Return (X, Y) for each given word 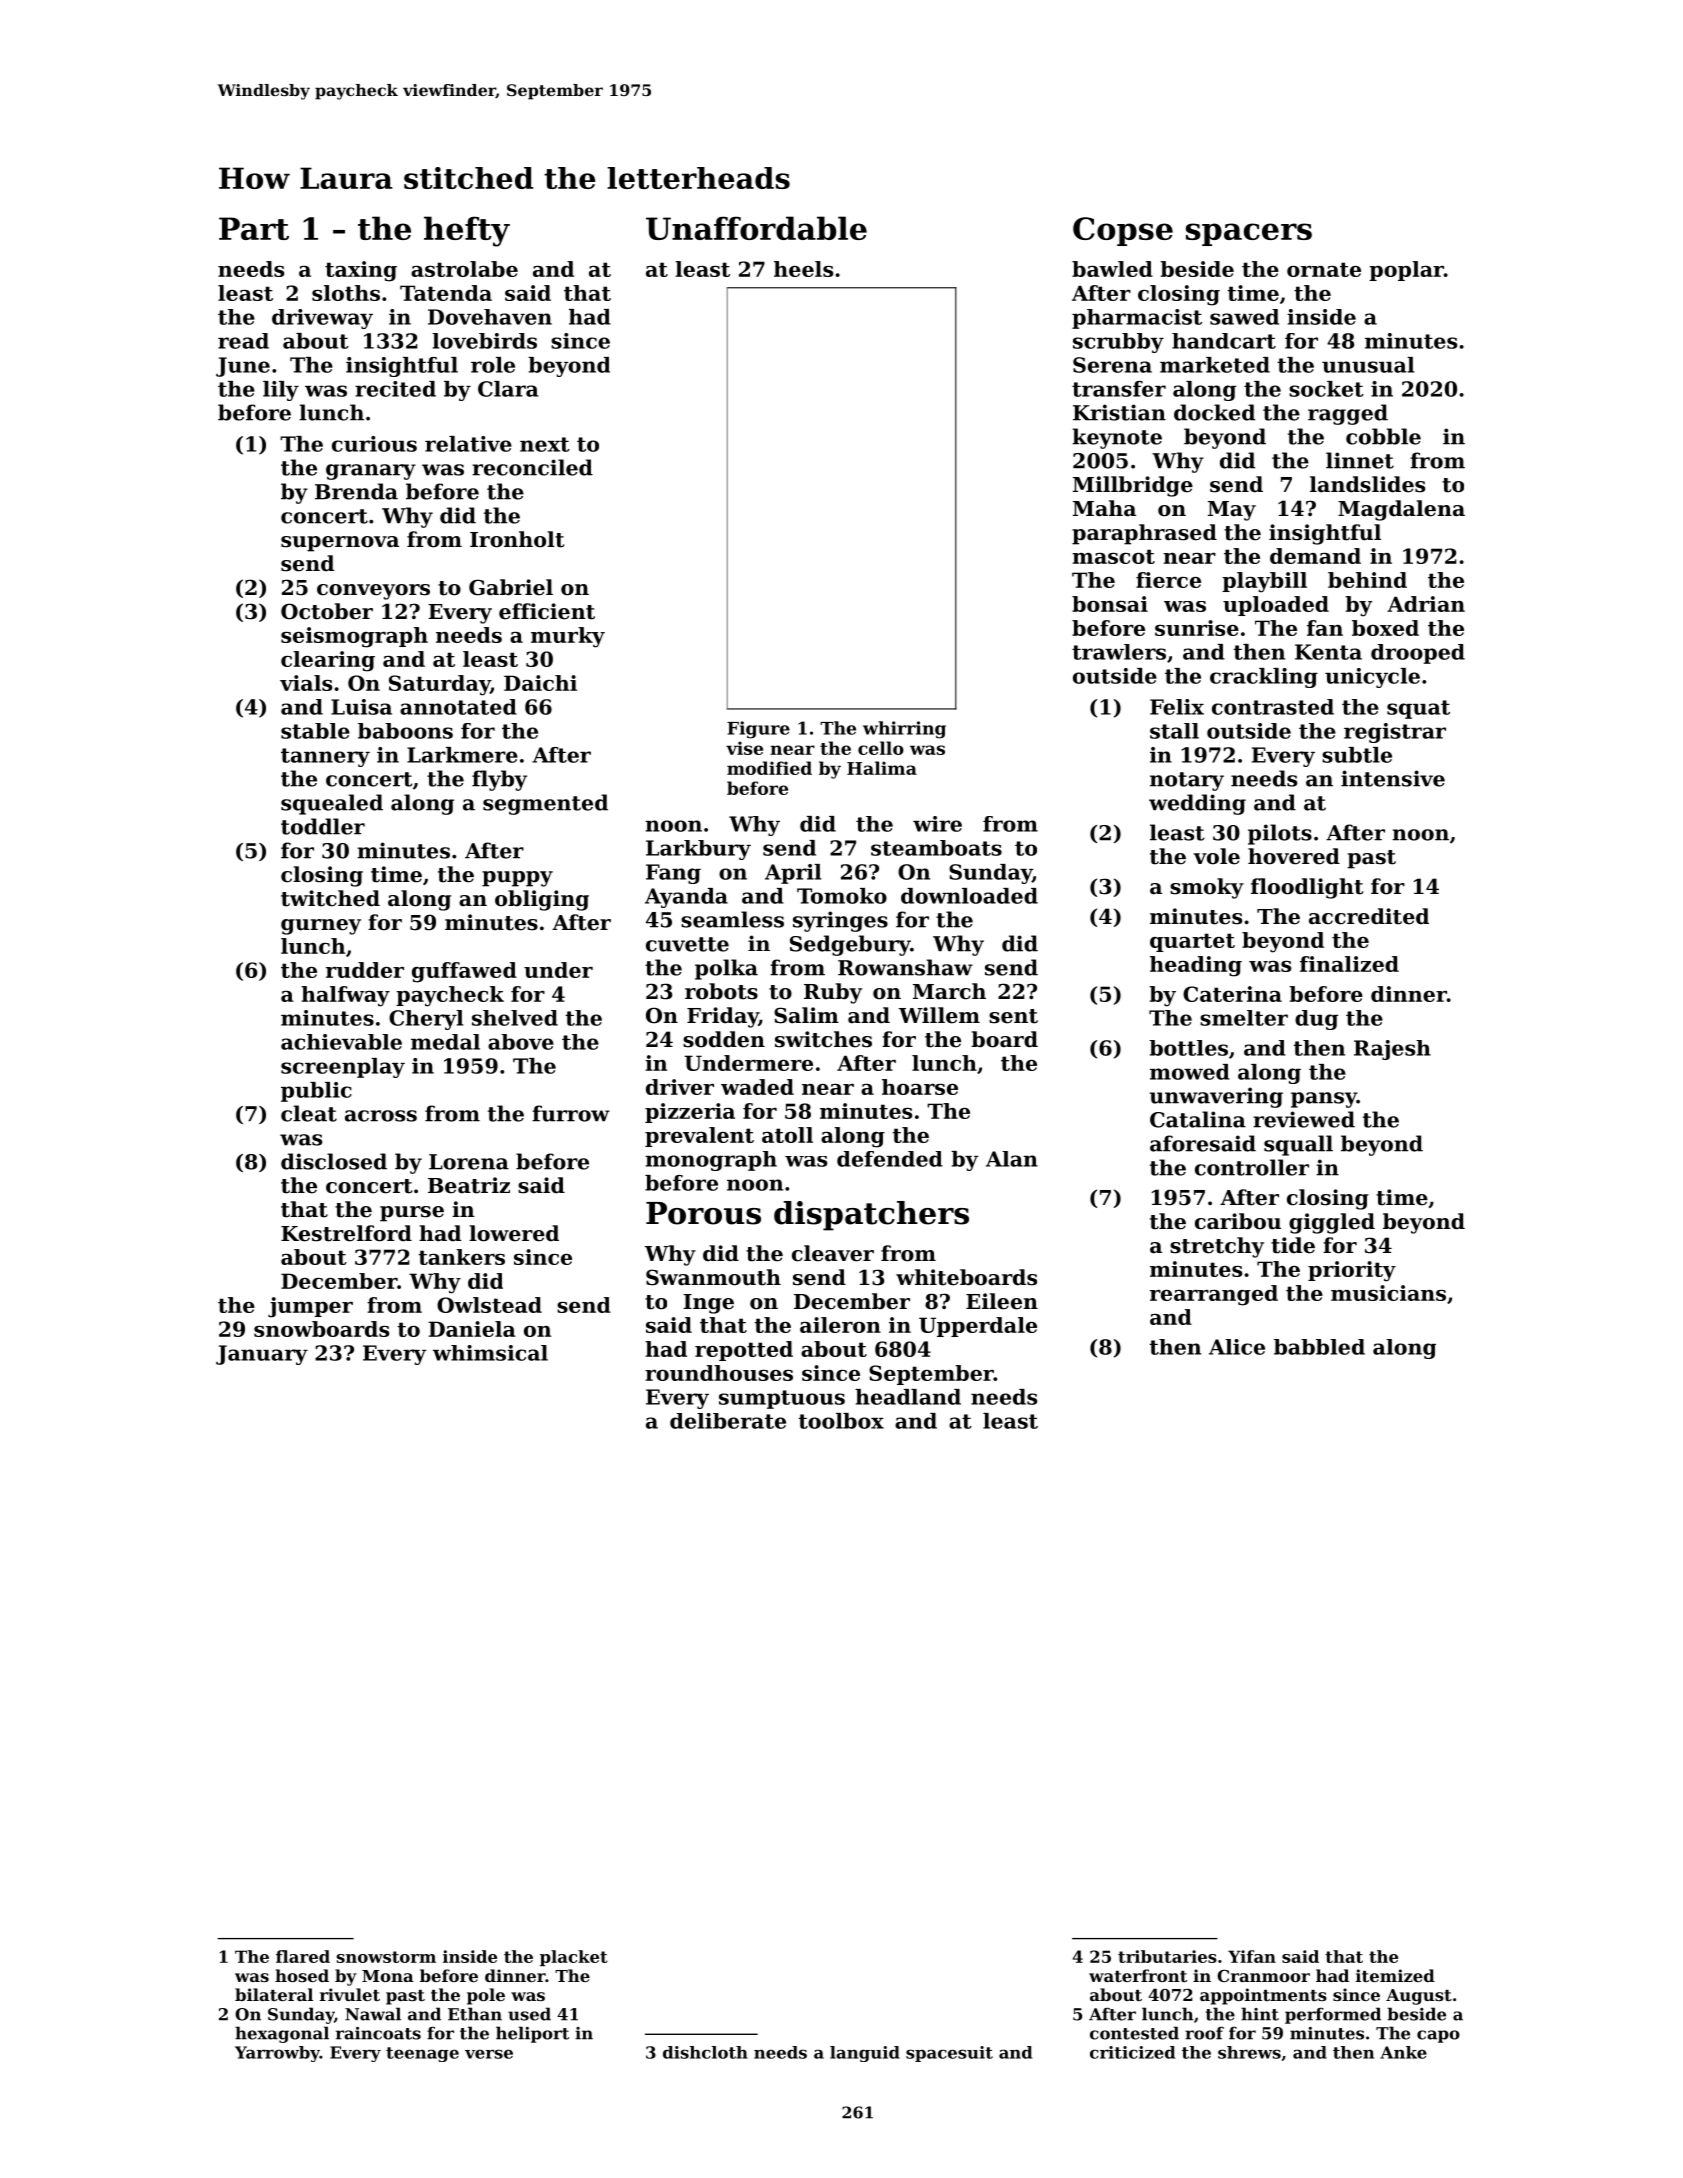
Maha (1104, 508)
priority (1352, 1271)
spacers (1249, 234)
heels (803, 269)
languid (865, 2054)
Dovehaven (490, 317)
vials (306, 683)
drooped (1418, 654)
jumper (310, 1307)
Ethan (475, 2014)
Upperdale (978, 1327)
